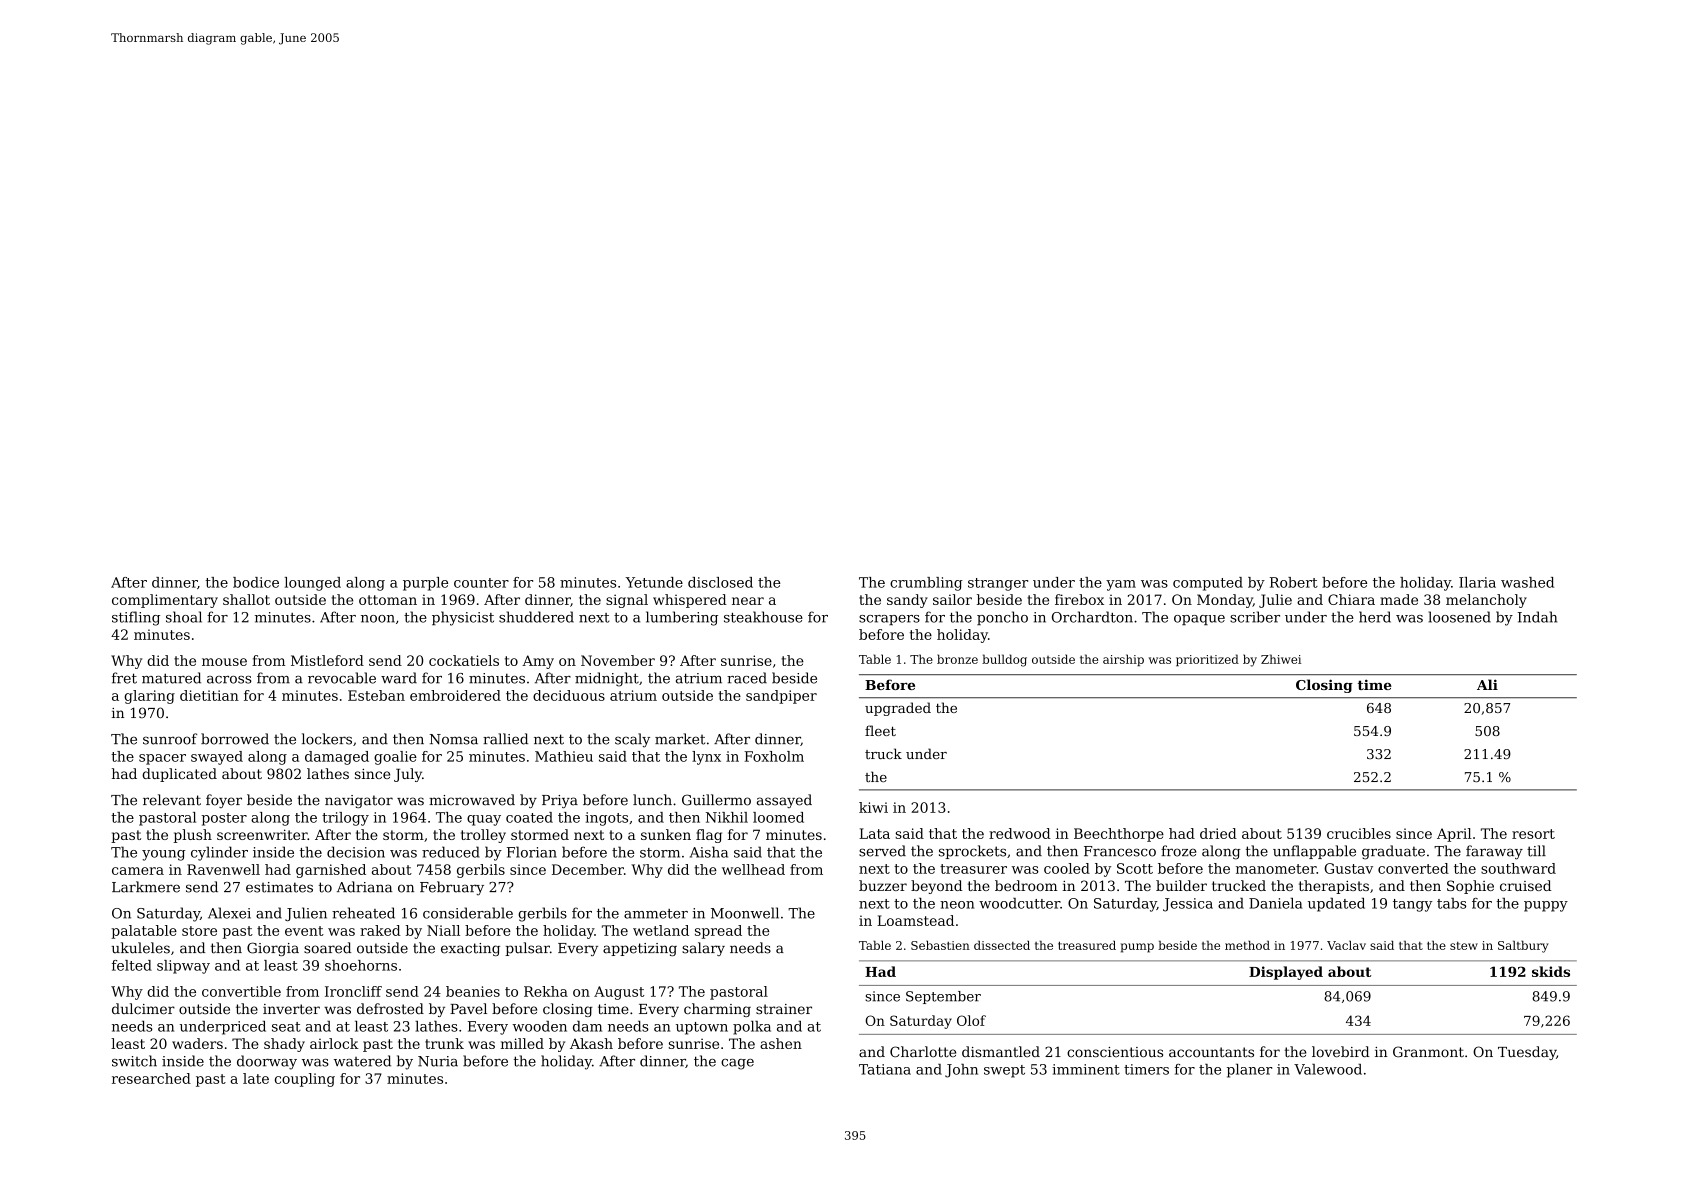 The height and width of the screenshot is (1194, 1688). What do you see at coordinates (1428, 1052) in the screenshot?
I see `Granmont` at bounding box center [1428, 1052].
